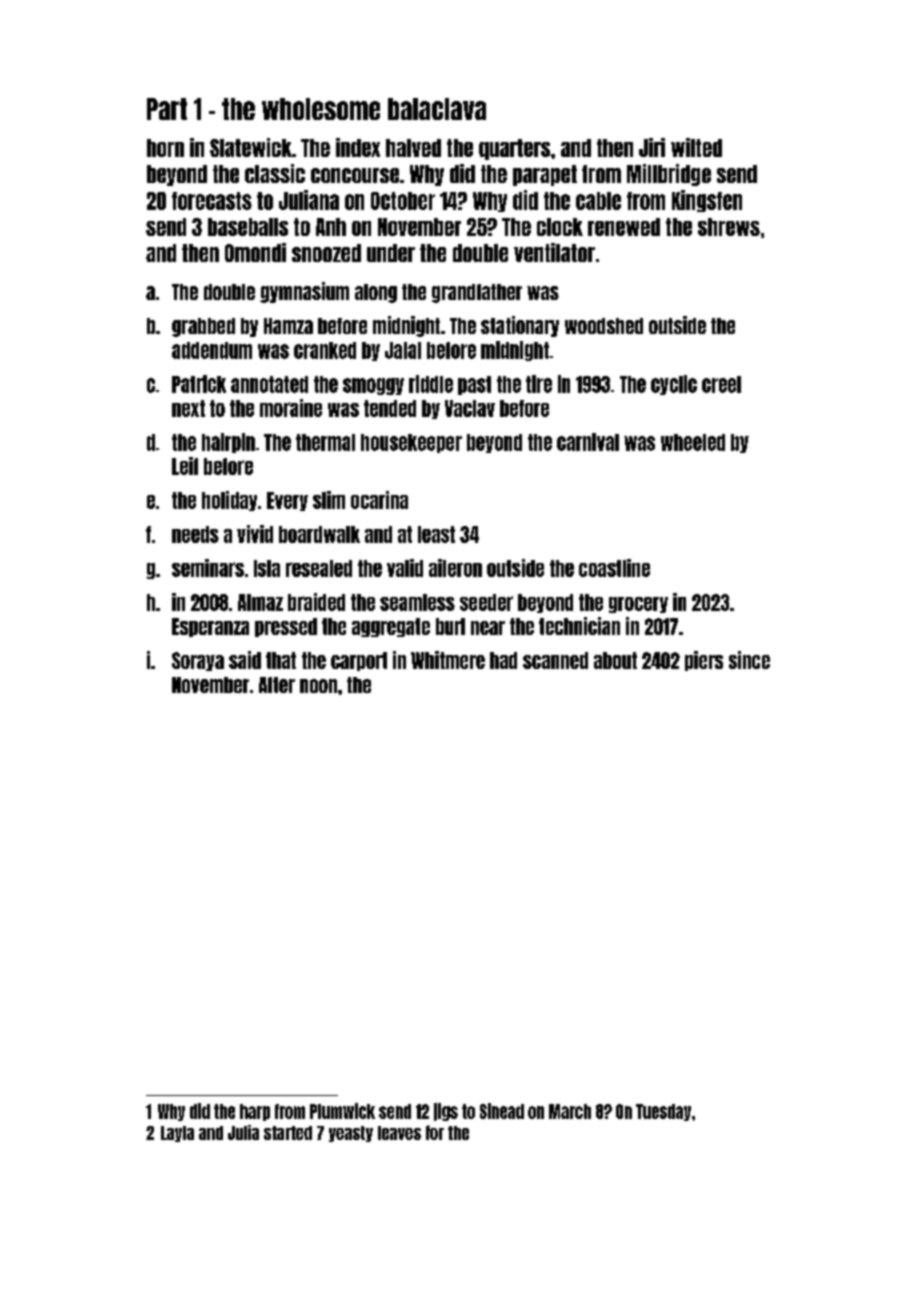 The image size is (924, 1311). I want to click on Part, so click(167, 109).
